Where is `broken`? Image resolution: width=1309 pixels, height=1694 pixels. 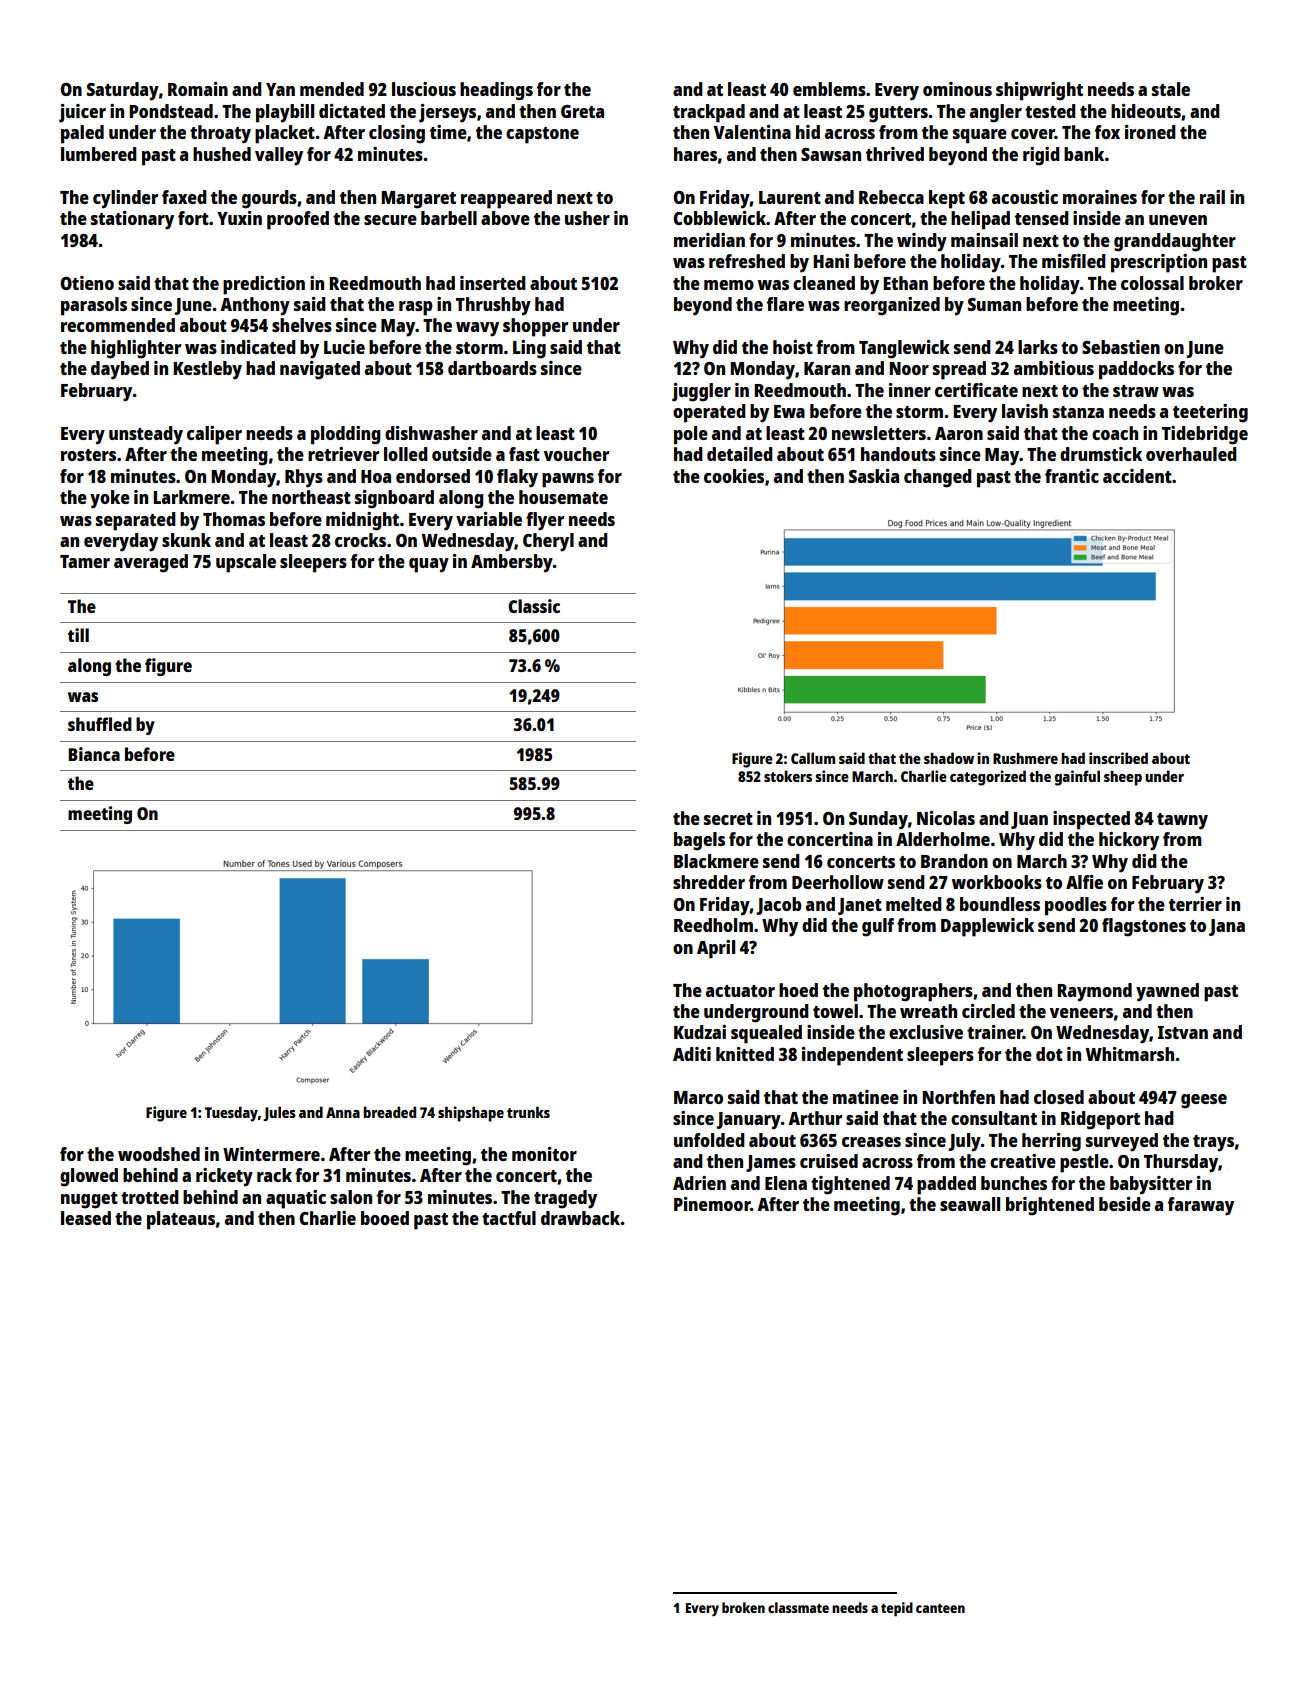
broken is located at coordinates (743, 1607).
